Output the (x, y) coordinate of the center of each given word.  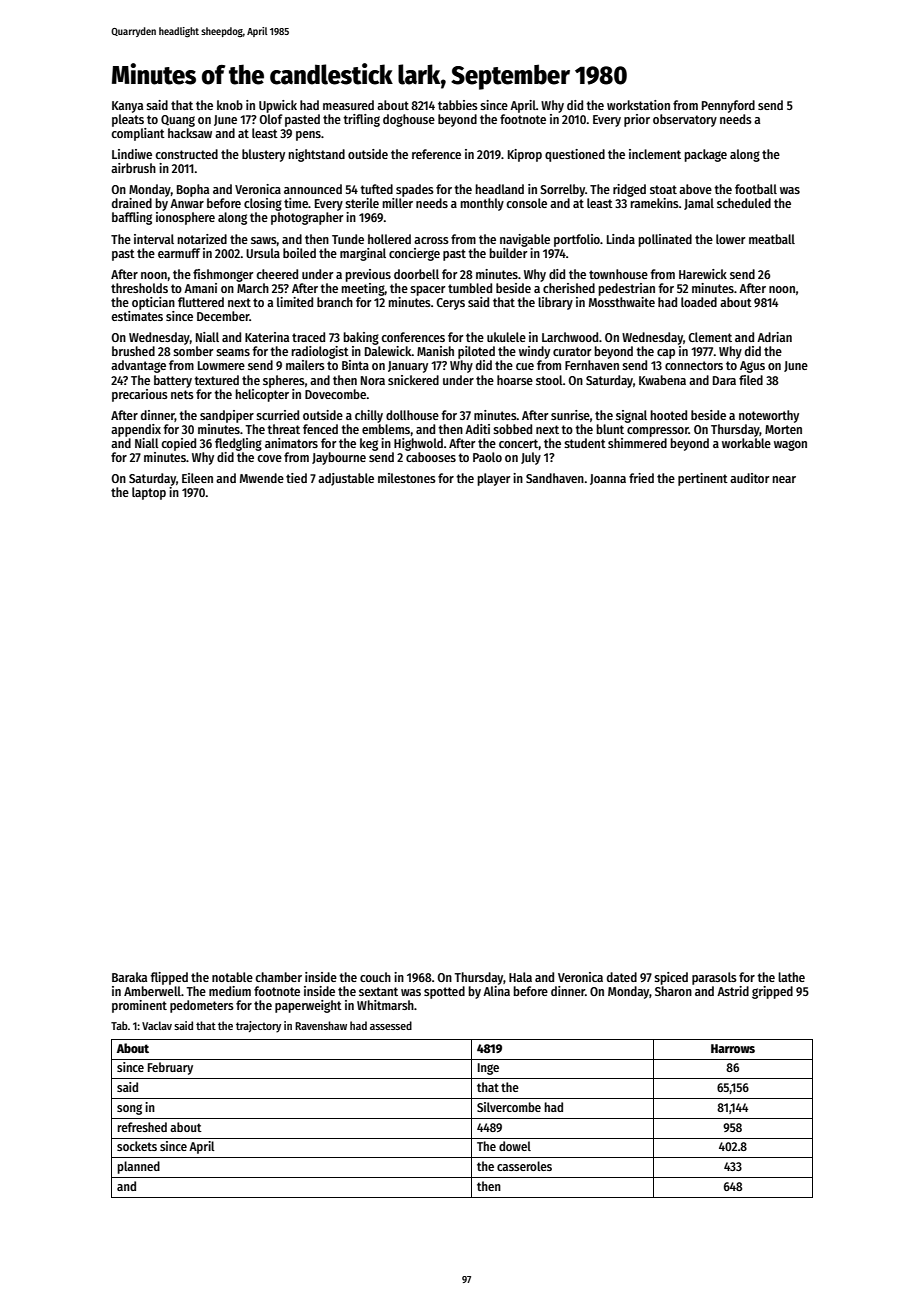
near (784, 479)
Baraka (129, 977)
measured (348, 105)
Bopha (193, 190)
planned (139, 1167)
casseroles (524, 1166)
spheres (284, 381)
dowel (515, 1146)
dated (622, 977)
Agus (752, 367)
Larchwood (570, 337)
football (756, 189)
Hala (520, 977)
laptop (149, 493)
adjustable (346, 479)
